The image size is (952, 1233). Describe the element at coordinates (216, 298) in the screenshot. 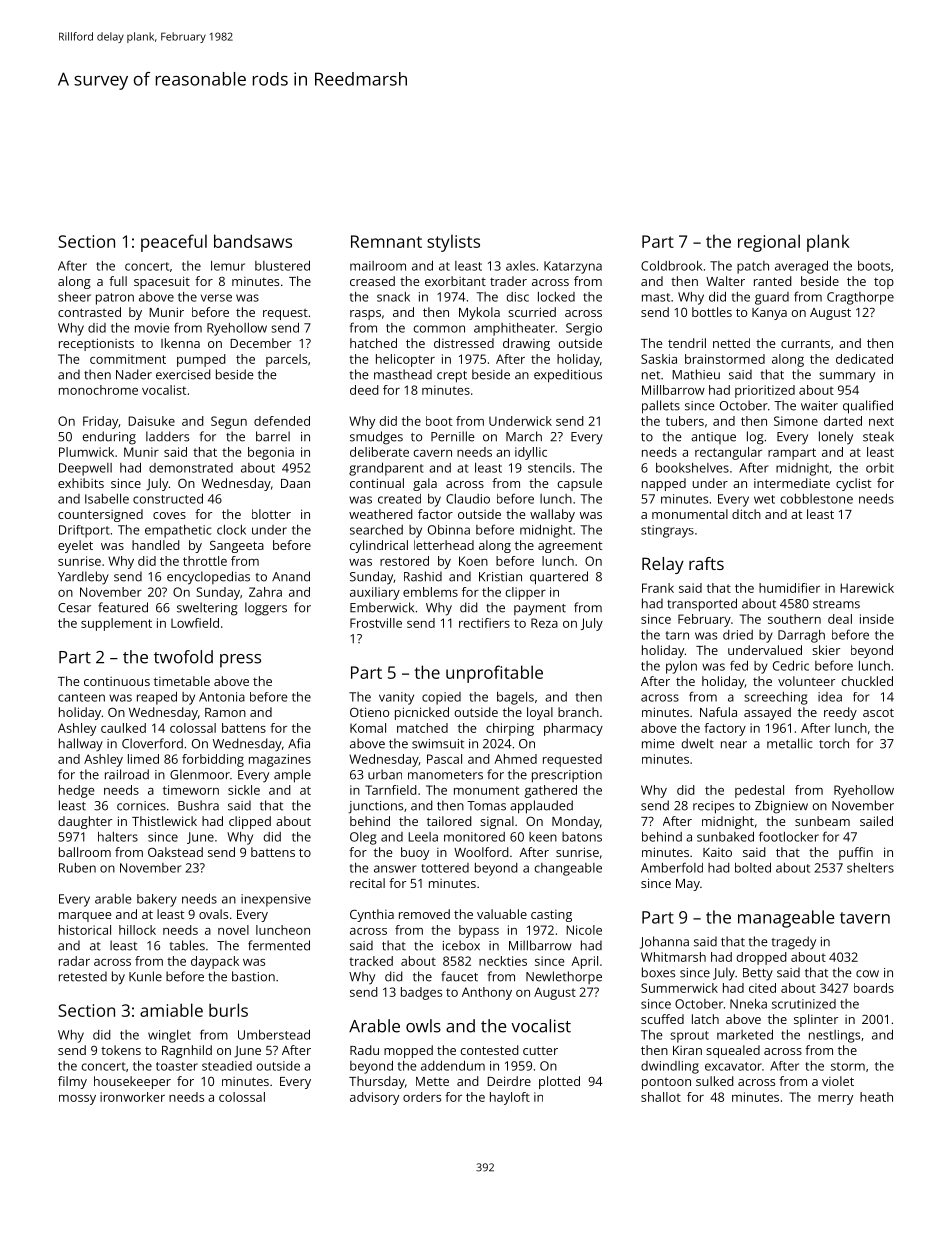

I see `verse` at that location.
